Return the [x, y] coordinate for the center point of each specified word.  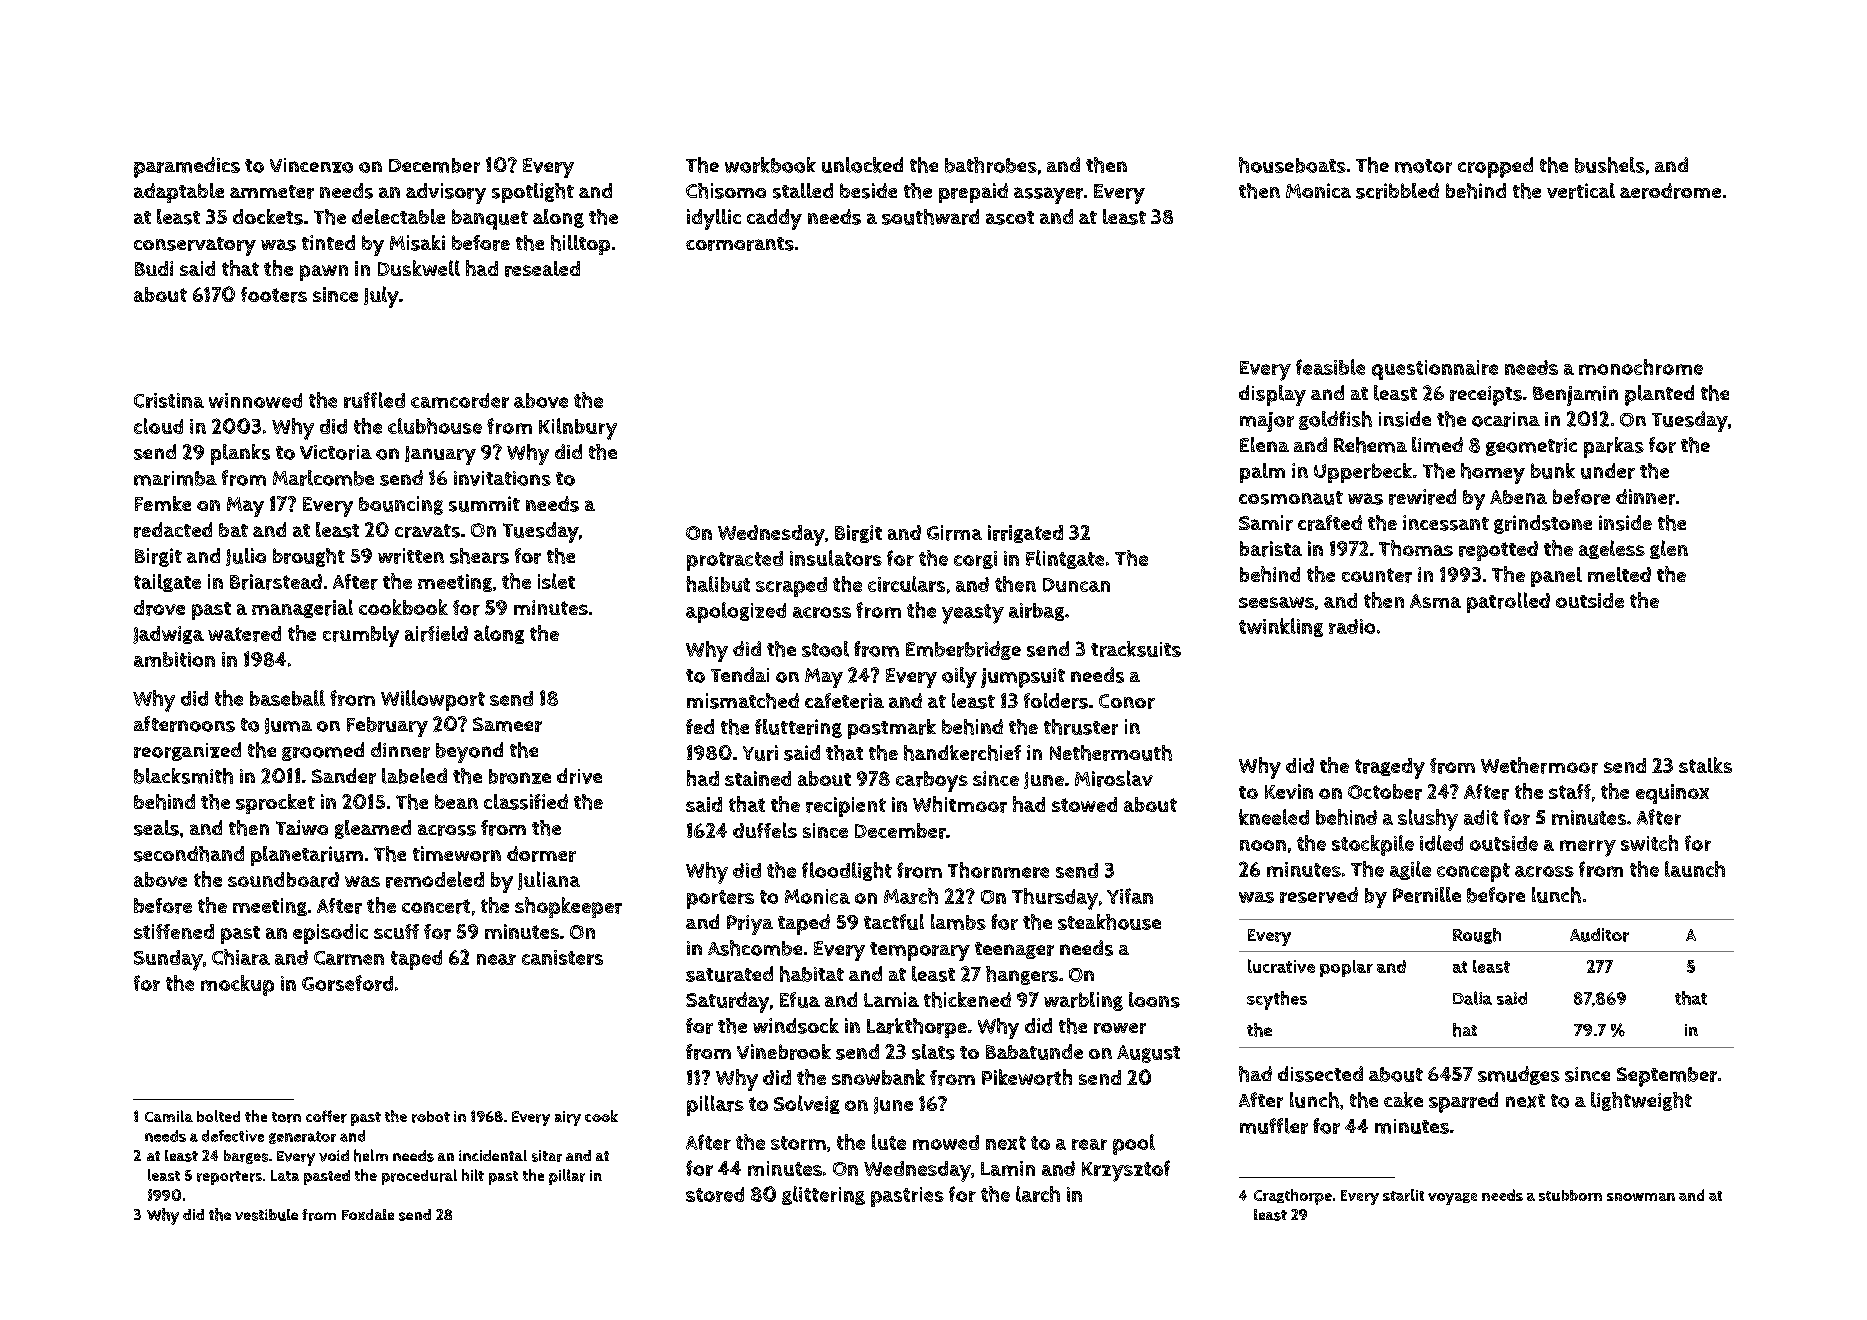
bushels [1610, 165]
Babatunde [1034, 1052]
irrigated [1025, 534]
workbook [770, 165]
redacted [173, 530]
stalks [1705, 765]
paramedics [187, 167]
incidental [493, 1155]
